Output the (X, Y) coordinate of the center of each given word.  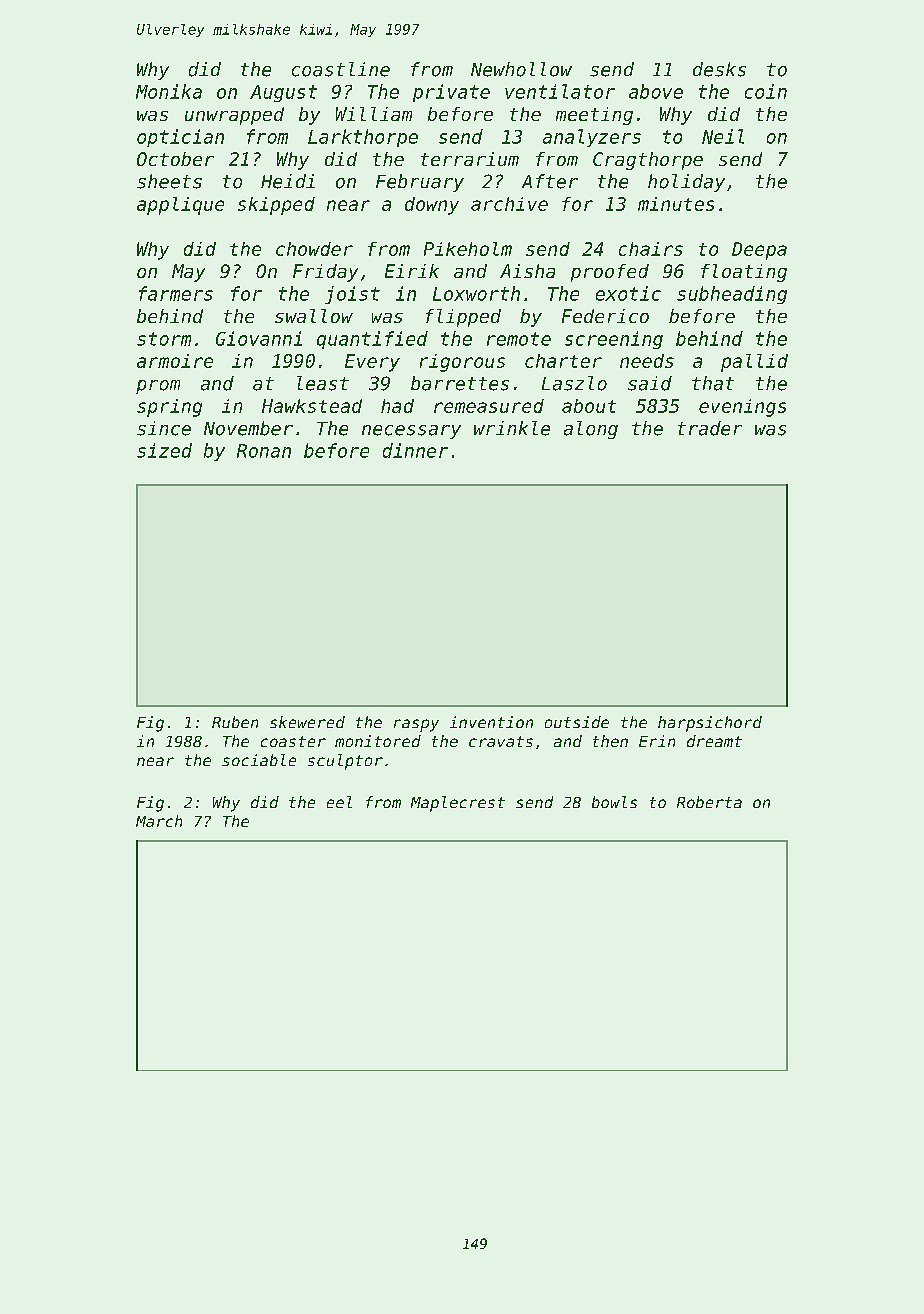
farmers (176, 293)
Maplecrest (458, 804)
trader (710, 428)
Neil (723, 136)
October (175, 159)
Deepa (759, 251)
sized (164, 450)
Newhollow (521, 69)
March (159, 821)
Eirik (412, 271)
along (591, 430)
